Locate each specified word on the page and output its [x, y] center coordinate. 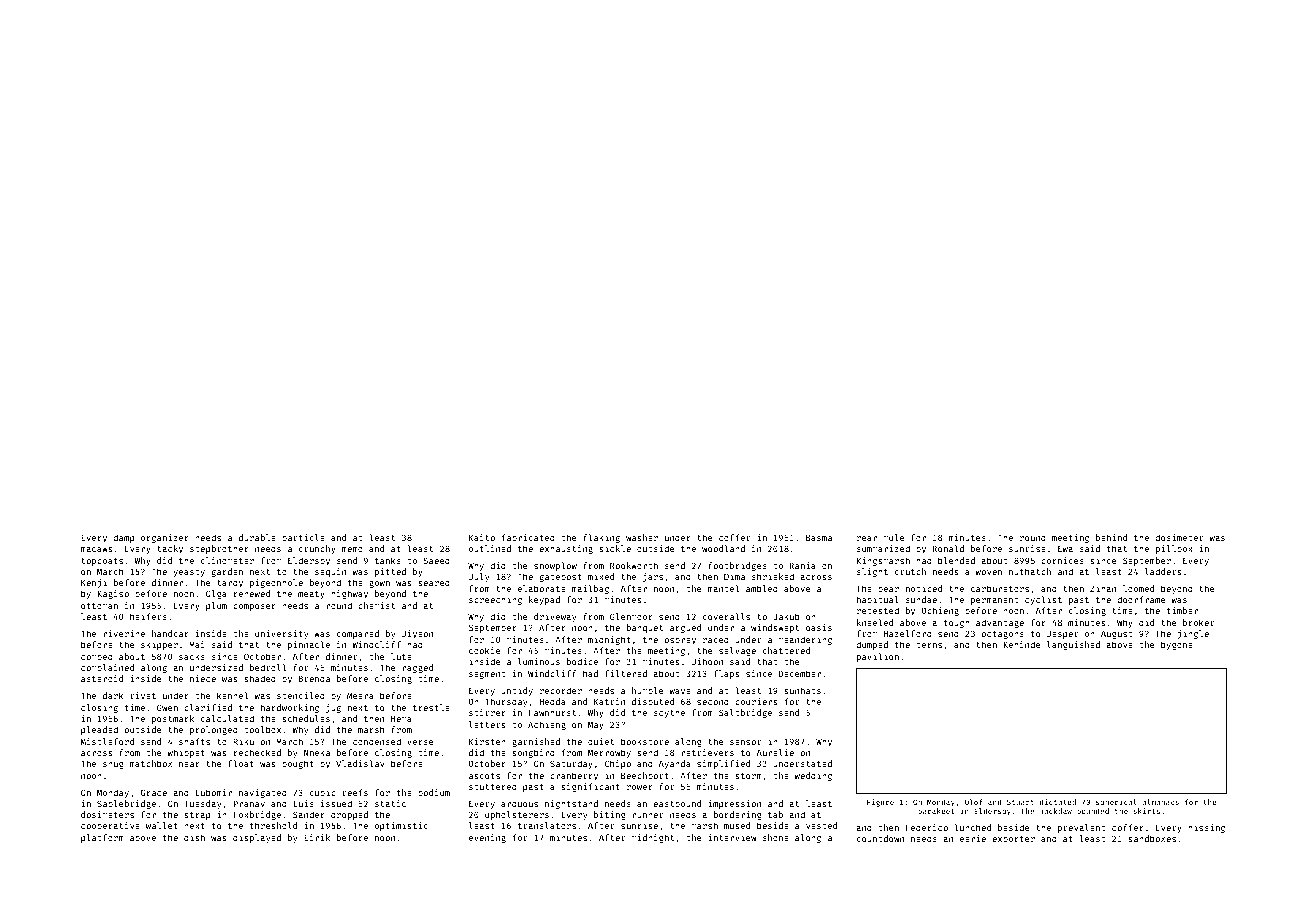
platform [102, 838]
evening [487, 838]
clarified [208, 707]
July [479, 577]
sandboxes [1152, 838]
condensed [377, 741]
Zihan [1103, 588]
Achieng [547, 725]
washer [642, 537]
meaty [311, 595]
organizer [165, 538]
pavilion [878, 657]
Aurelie [775, 752]
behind [1111, 537]
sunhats [802, 690]
